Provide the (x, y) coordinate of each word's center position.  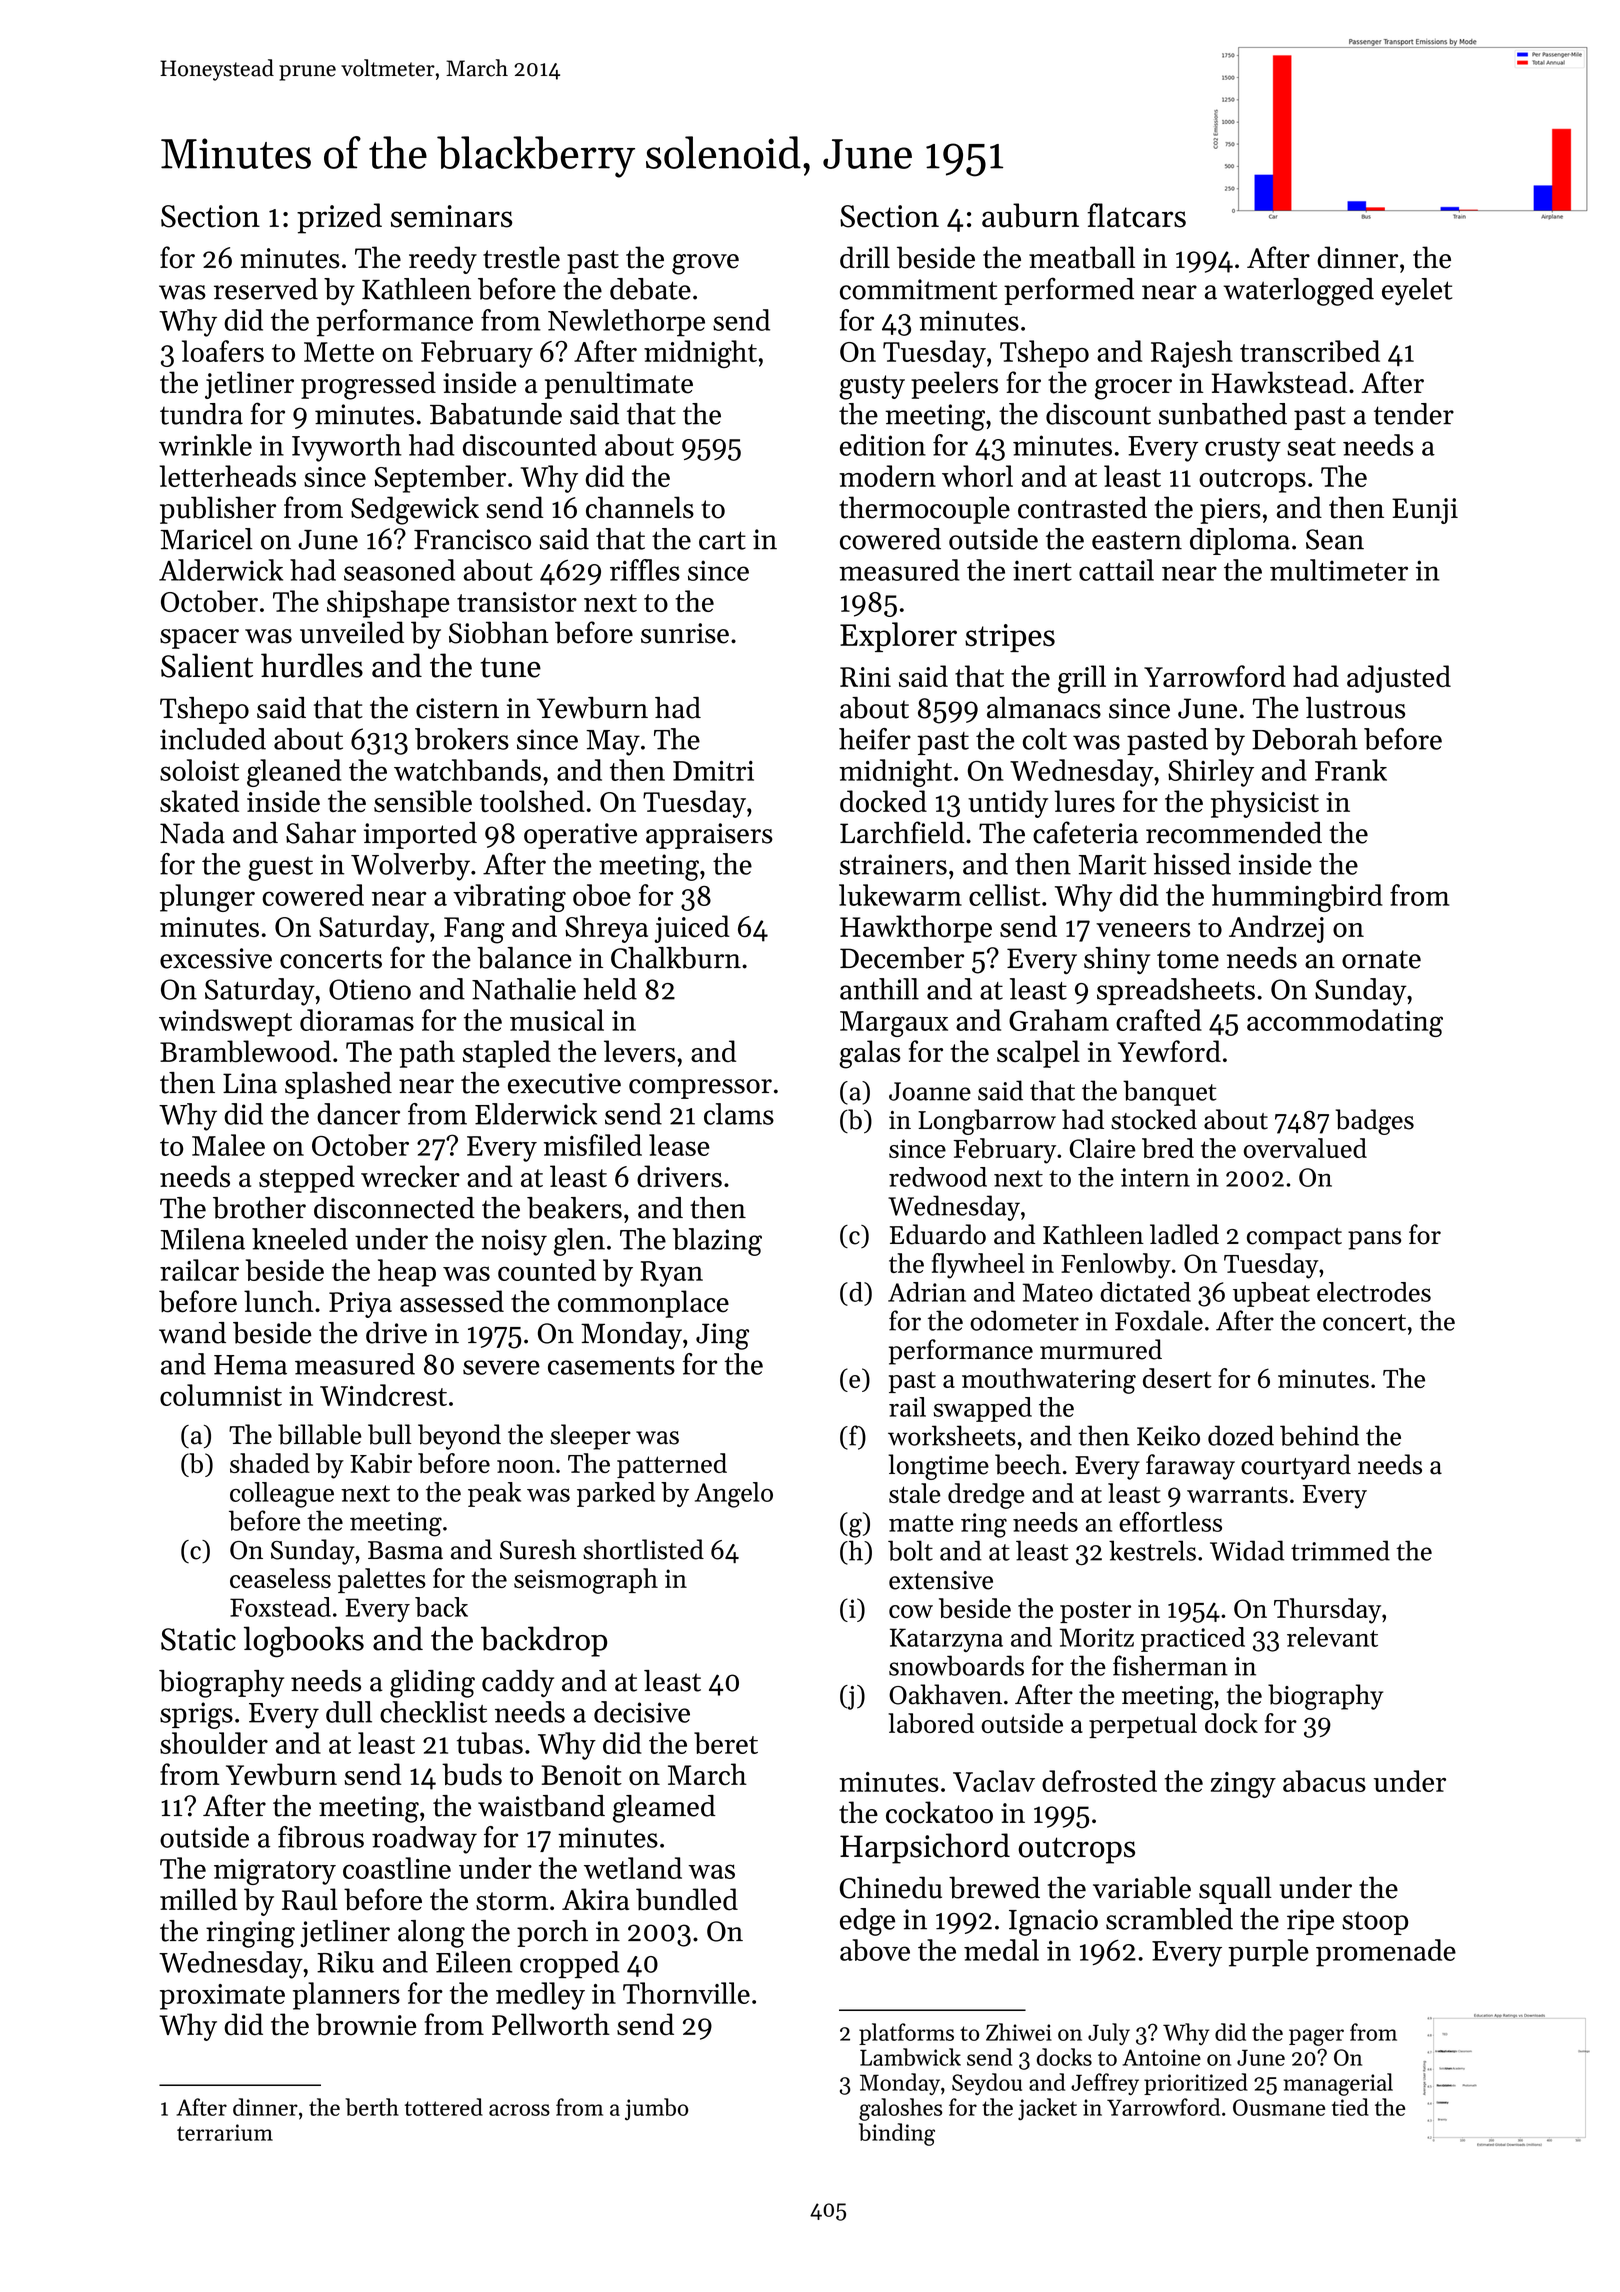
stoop (1375, 1923)
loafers (223, 351)
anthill (879, 989)
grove (705, 264)
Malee (228, 1145)
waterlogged (1298, 292)
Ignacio (1053, 1922)
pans (1374, 1240)
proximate (222, 1997)
